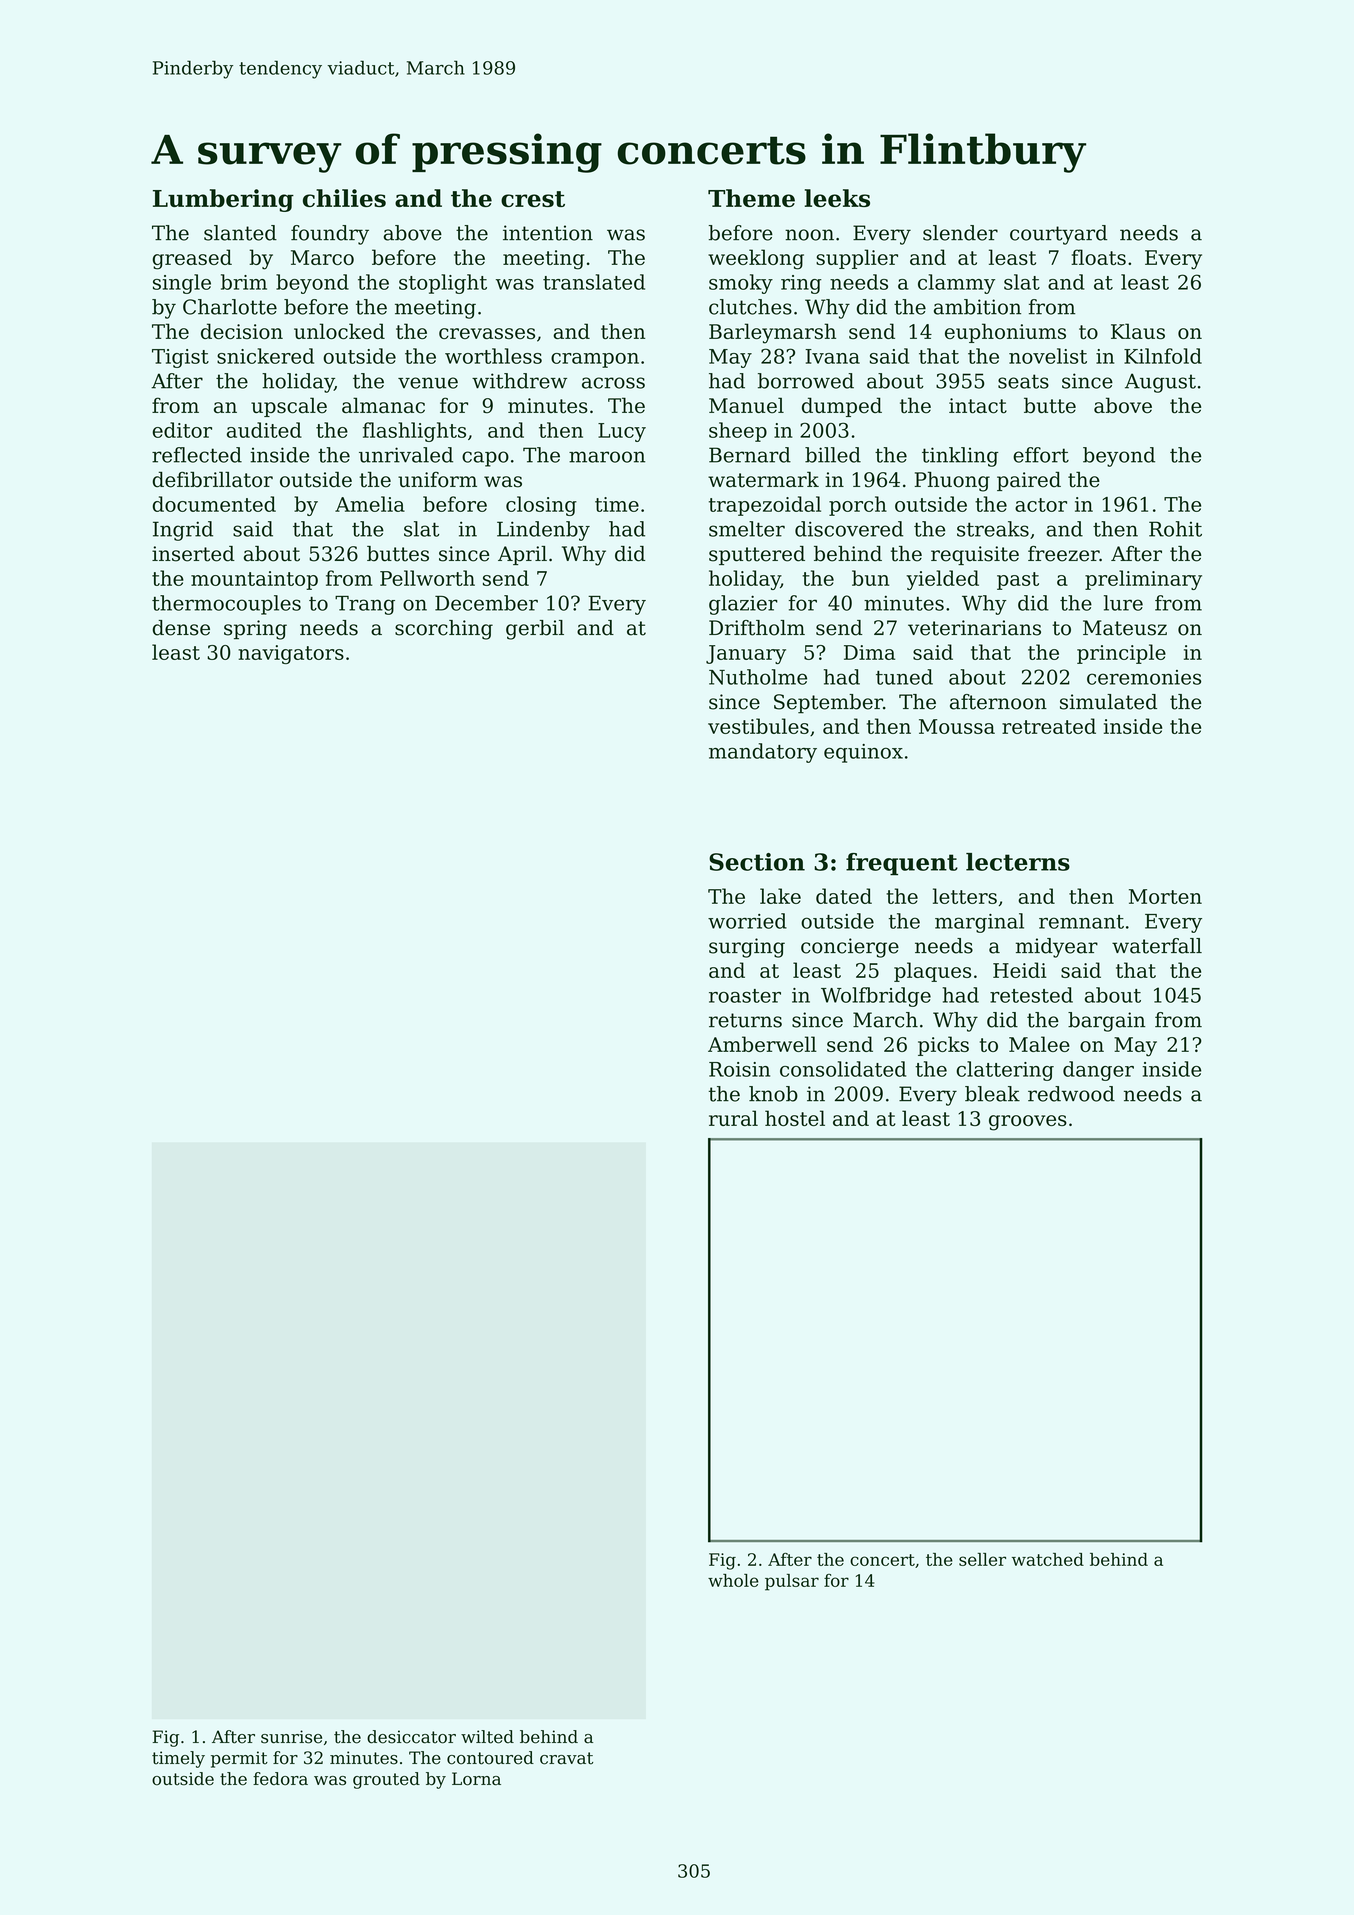  Describe the element at coordinates (733, 1118) in the image. I see `rural` at that location.
